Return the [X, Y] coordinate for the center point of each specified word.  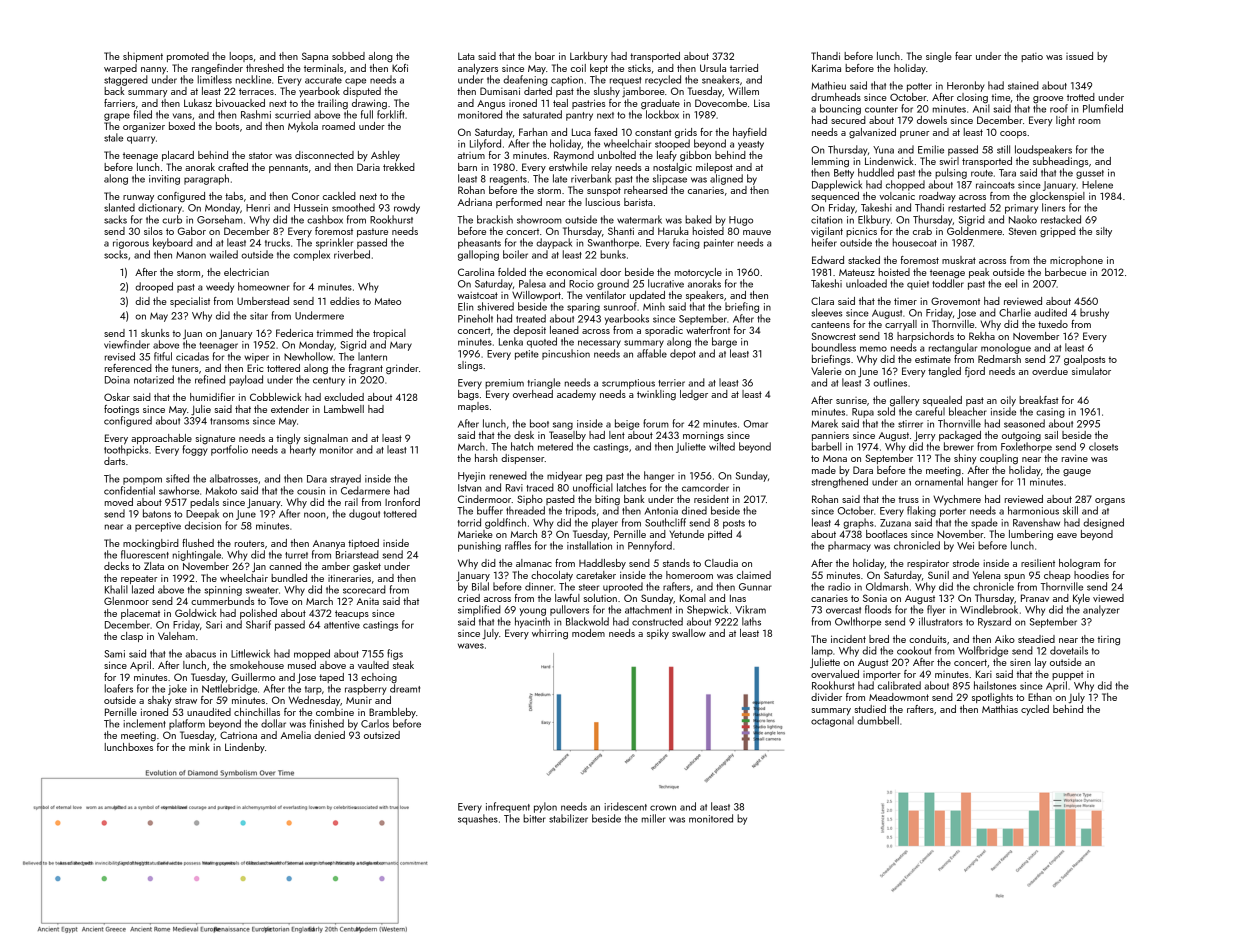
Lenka [511, 341]
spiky [658, 634]
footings [121, 410]
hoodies [1091, 575]
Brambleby [392, 713]
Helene [1097, 184]
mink [199, 747]
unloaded [866, 283]
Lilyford [485, 144]
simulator [1091, 371]
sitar [259, 316]
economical [571, 272]
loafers [119, 688]
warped [120, 69]
